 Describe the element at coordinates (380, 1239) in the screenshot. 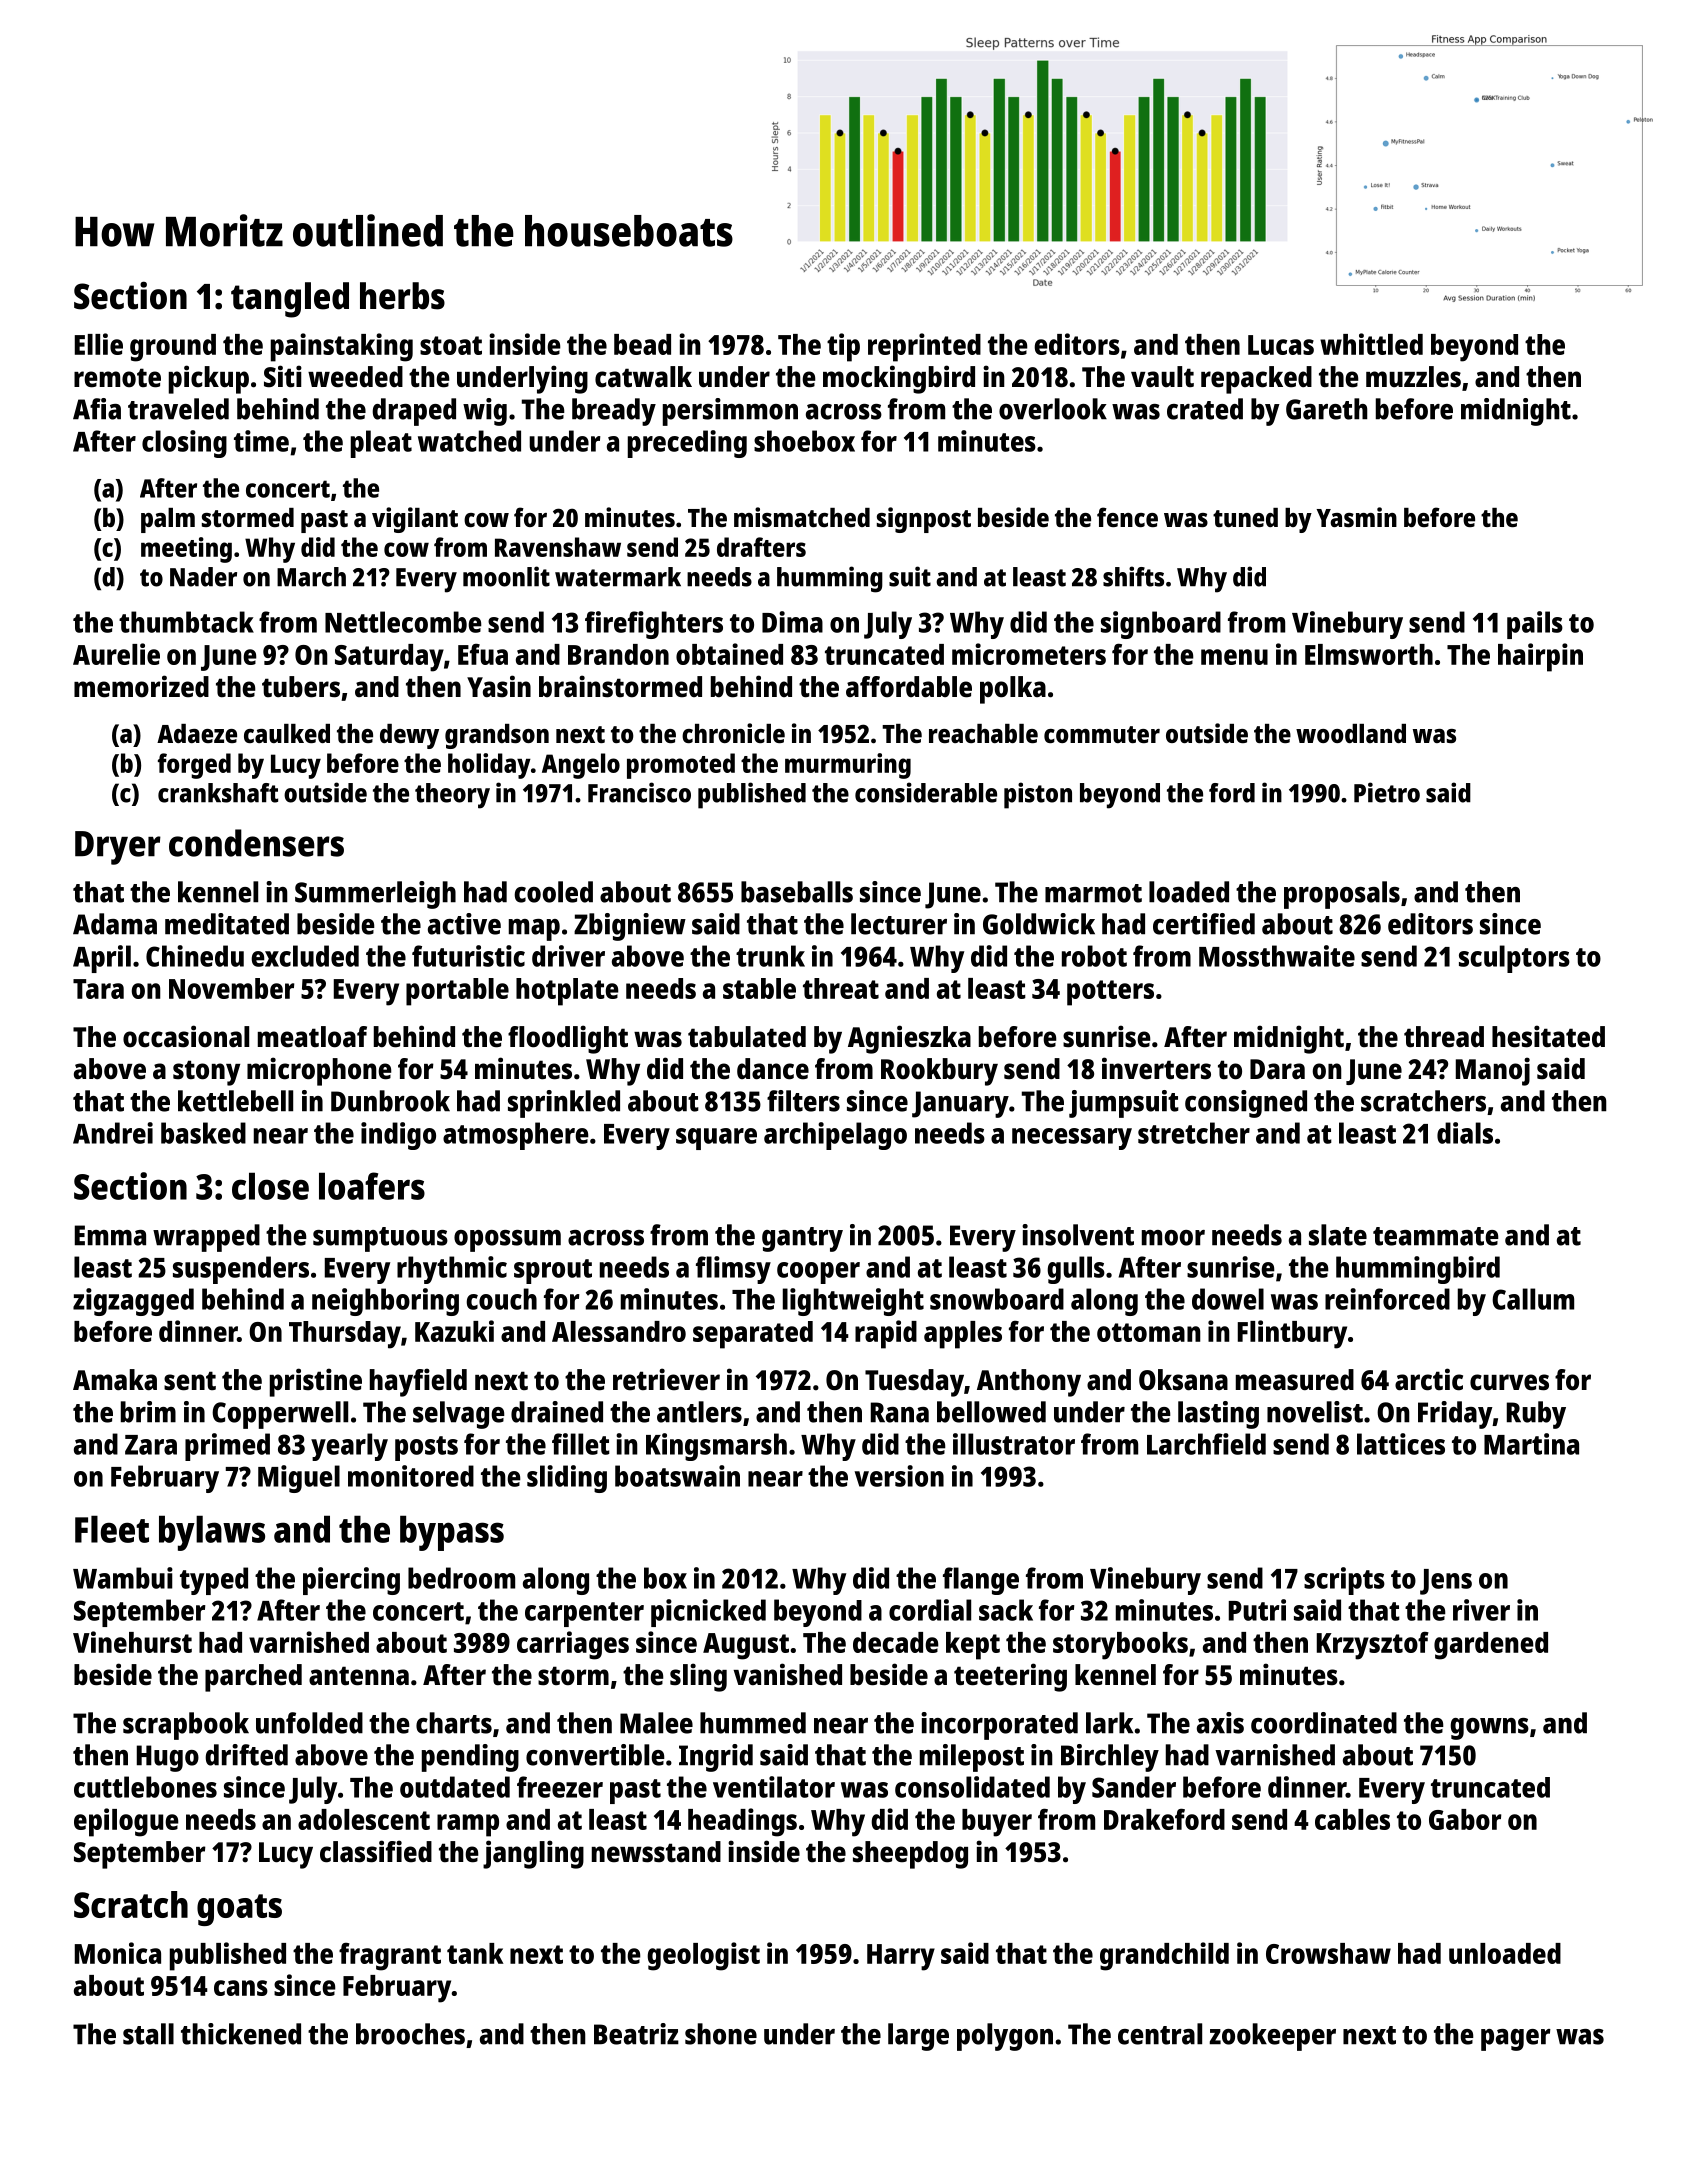

I see `sumptuous` at that location.
